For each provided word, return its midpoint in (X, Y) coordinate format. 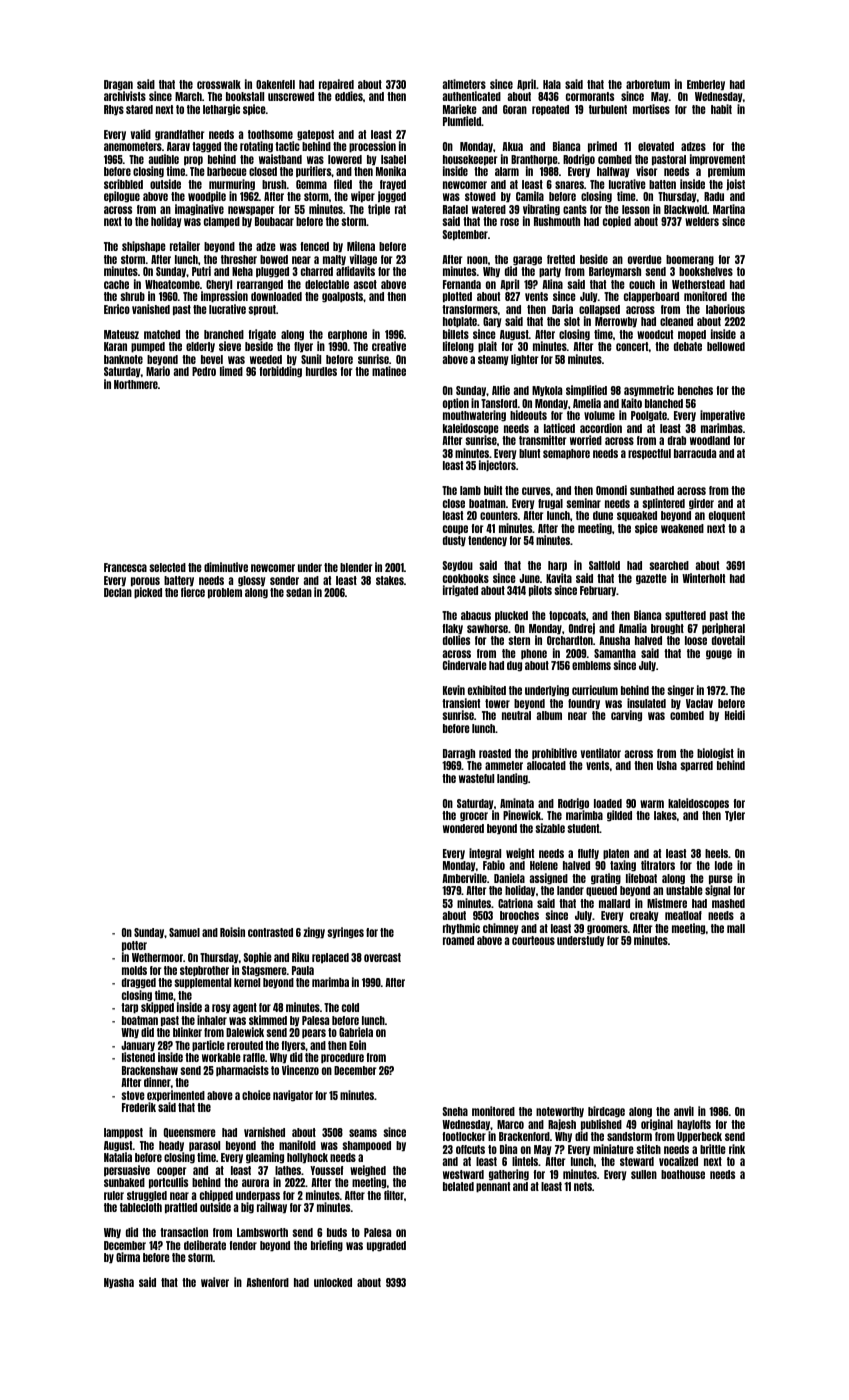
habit (721, 109)
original (657, 1125)
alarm (507, 171)
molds (134, 970)
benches (695, 390)
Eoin (357, 1045)
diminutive (226, 567)
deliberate (205, 1245)
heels (716, 853)
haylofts (694, 1125)
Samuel (184, 932)
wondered (463, 828)
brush (274, 184)
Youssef (326, 1170)
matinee (389, 371)
